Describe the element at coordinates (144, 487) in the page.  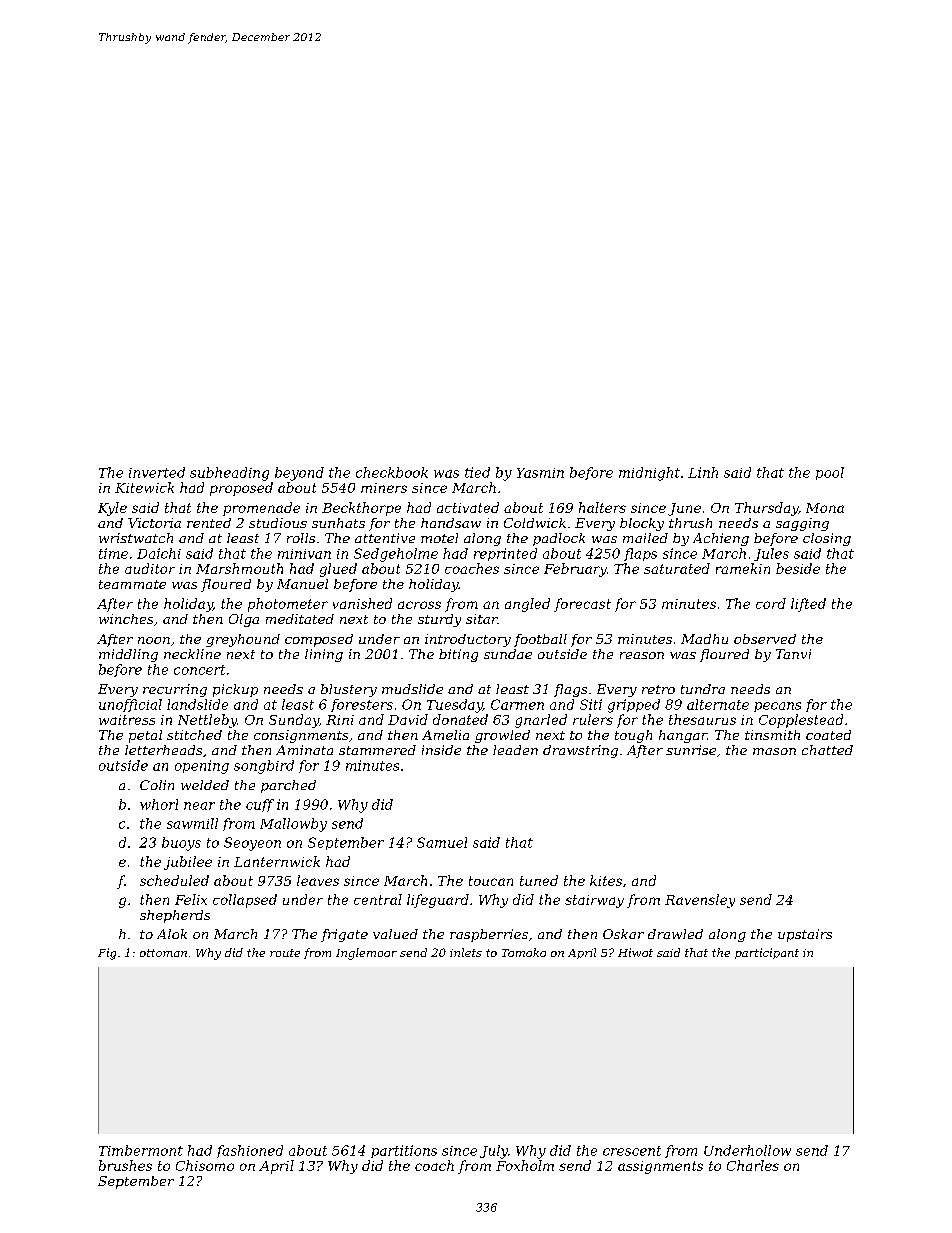
I see `Kitewick` at that location.
